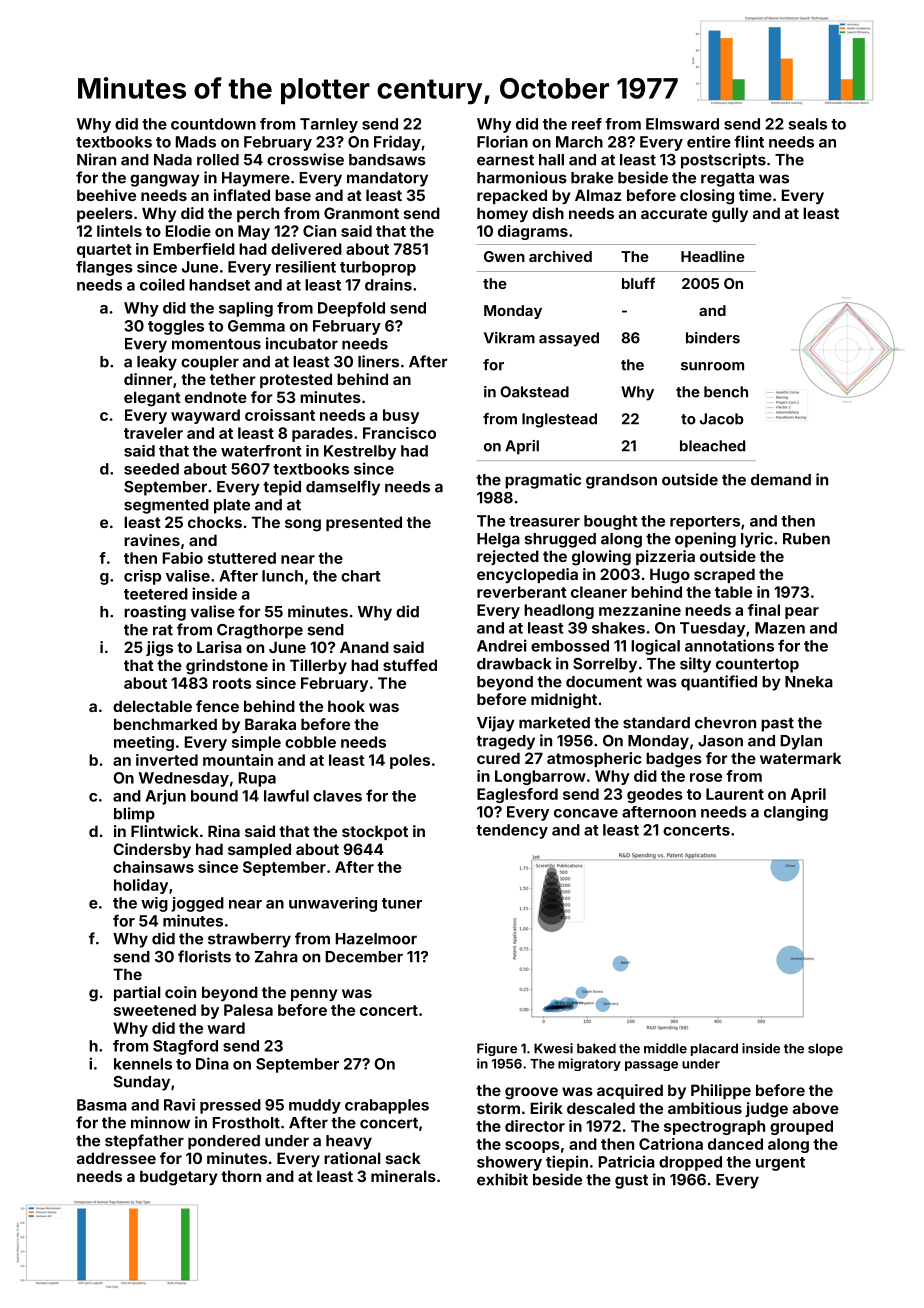 This screenshot has height=1308, width=924. What do you see at coordinates (162, 284) in the screenshot?
I see `coiled` at bounding box center [162, 284].
